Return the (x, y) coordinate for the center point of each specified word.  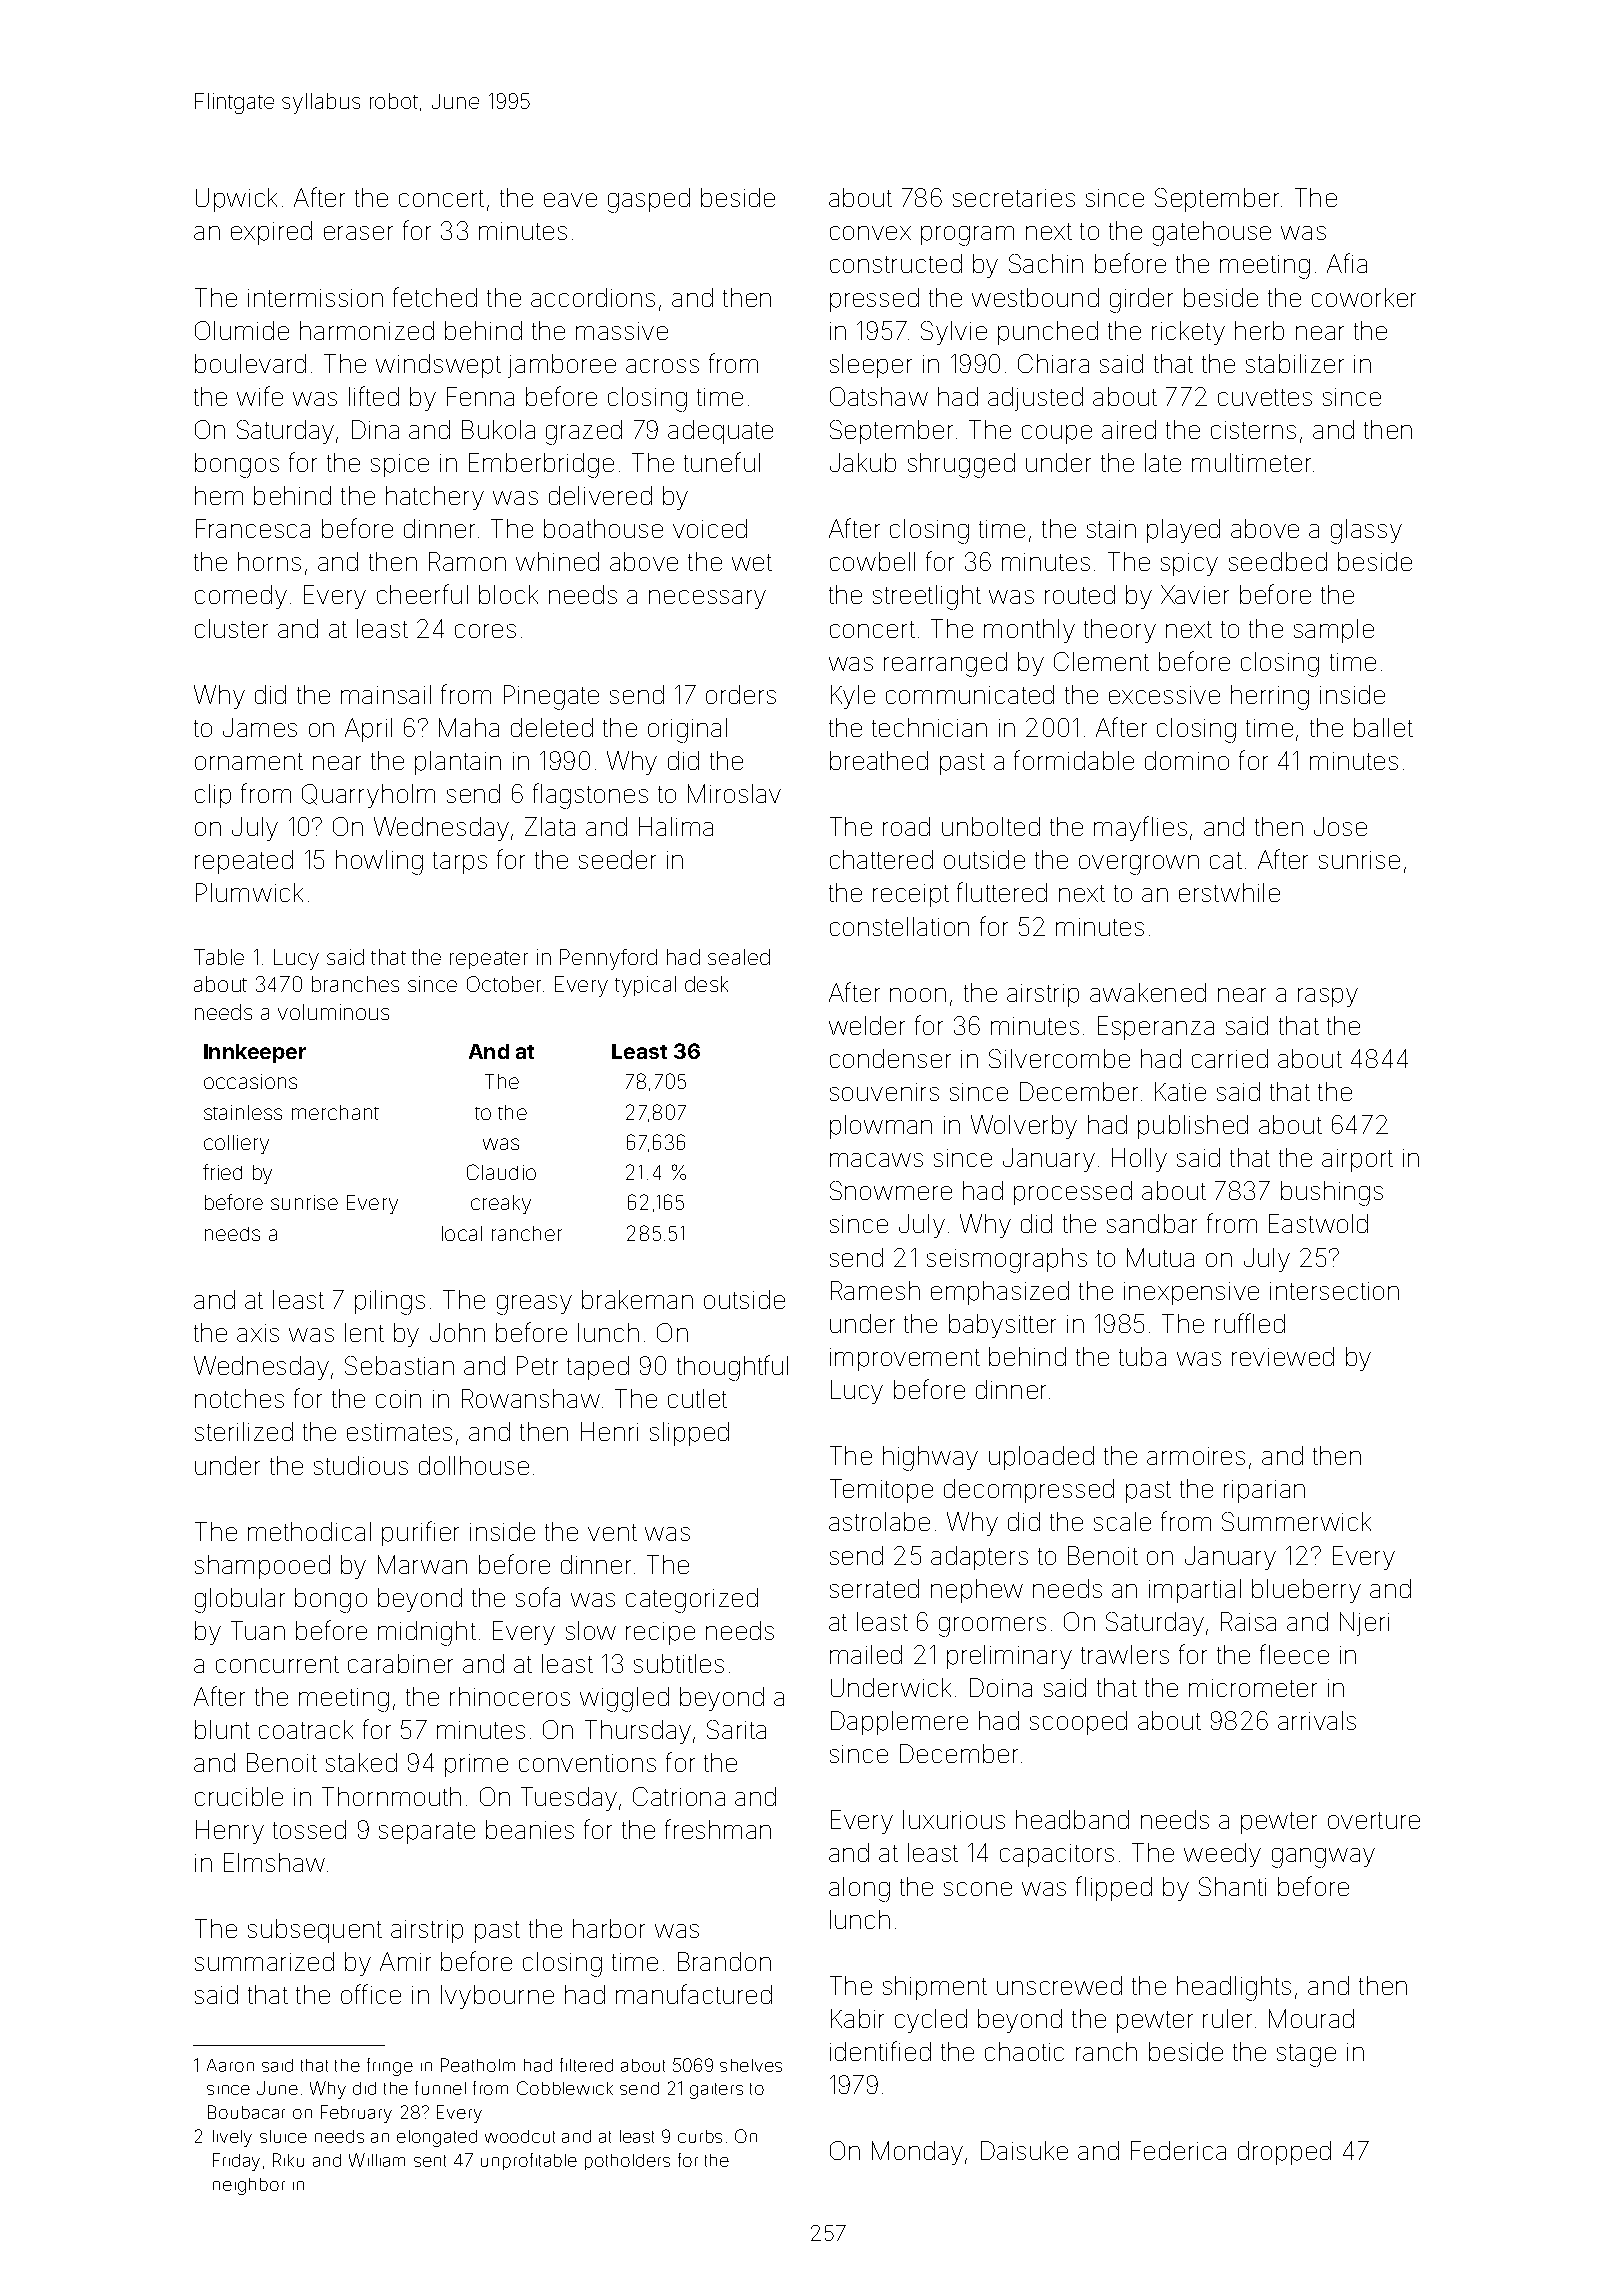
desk (706, 984)
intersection (1334, 1291)
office (371, 1994)
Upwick (236, 200)
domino (1187, 760)
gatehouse (1212, 233)
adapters (979, 1558)
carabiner (400, 1663)
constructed (896, 263)
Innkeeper (255, 1053)
